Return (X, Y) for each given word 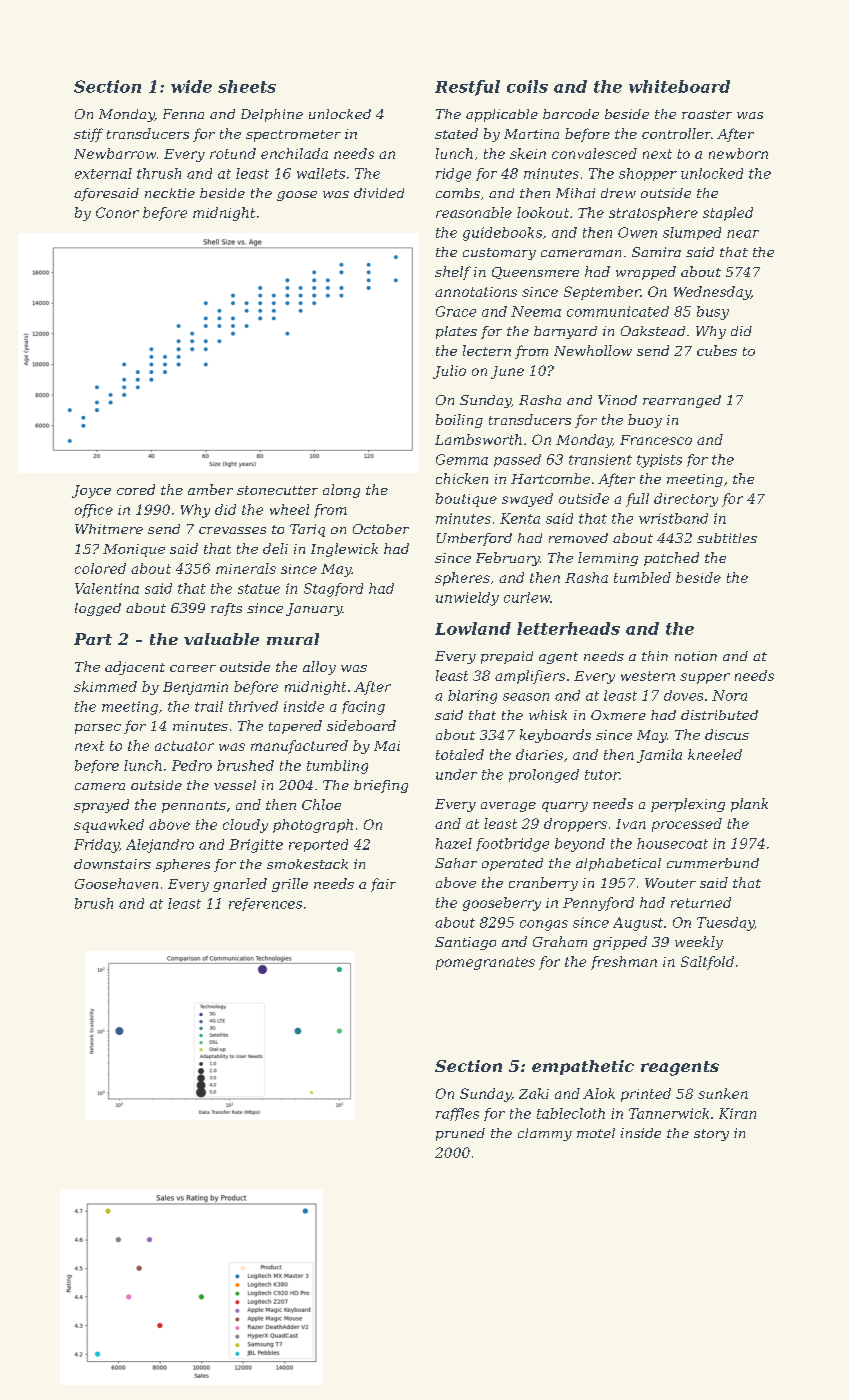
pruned (460, 1134)
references (265, 904)
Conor (117, 212)
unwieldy (467, 599)
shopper (648, 174)
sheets (247, 86)
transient (600, 459)
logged (98, 609)
